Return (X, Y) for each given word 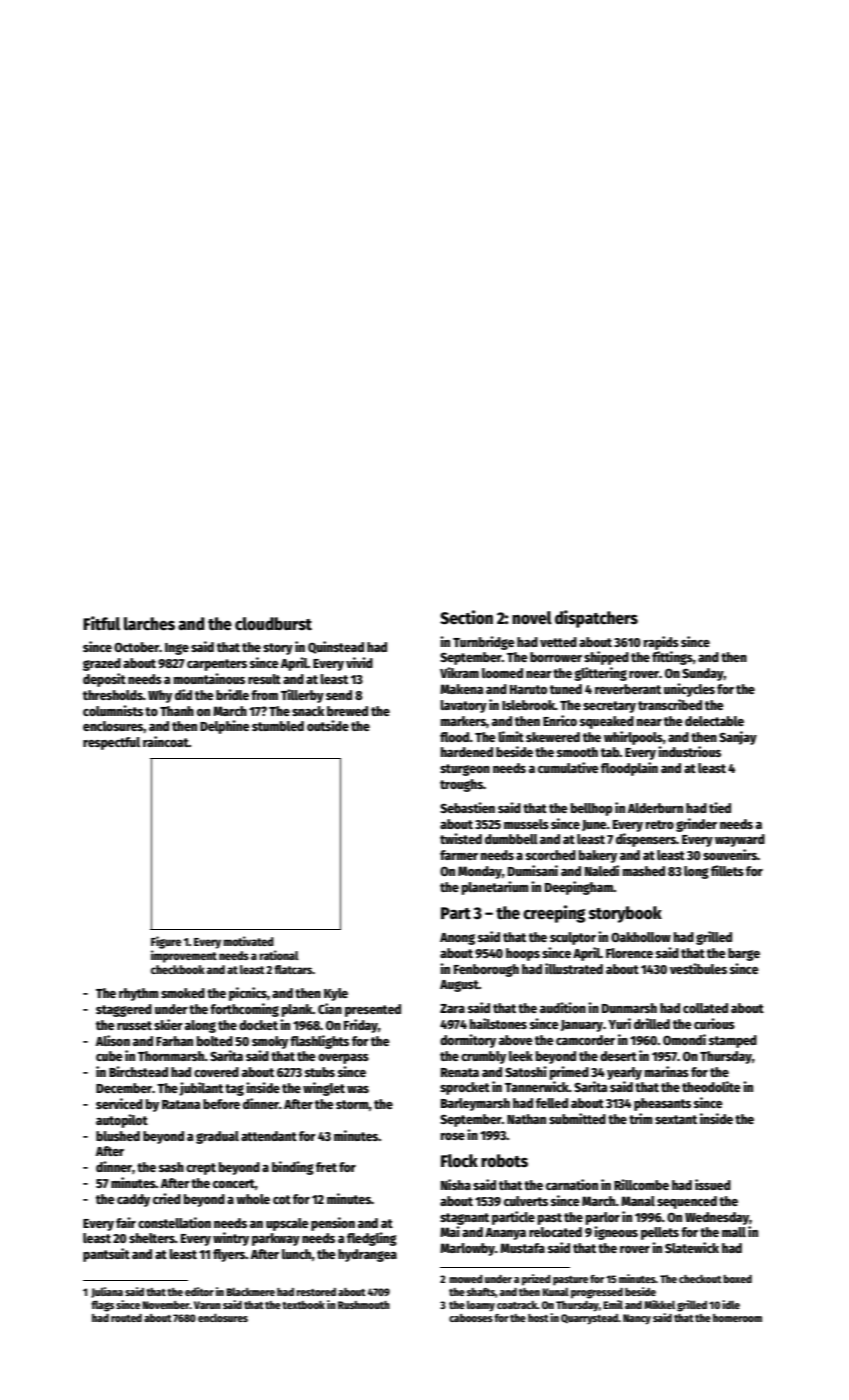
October (136, 647)
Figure (166, 942)
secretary (609, 707)
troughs (461, 785)
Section (466, 617)
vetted (558, 642)
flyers (229, 1255)
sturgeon (465, 770)
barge (744, 954)
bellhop (592, 809)
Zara (452, 1008)
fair (126, 1222)
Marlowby (467, 1249)
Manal (638, 1201)
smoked (183, 993)
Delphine (225, 727)
